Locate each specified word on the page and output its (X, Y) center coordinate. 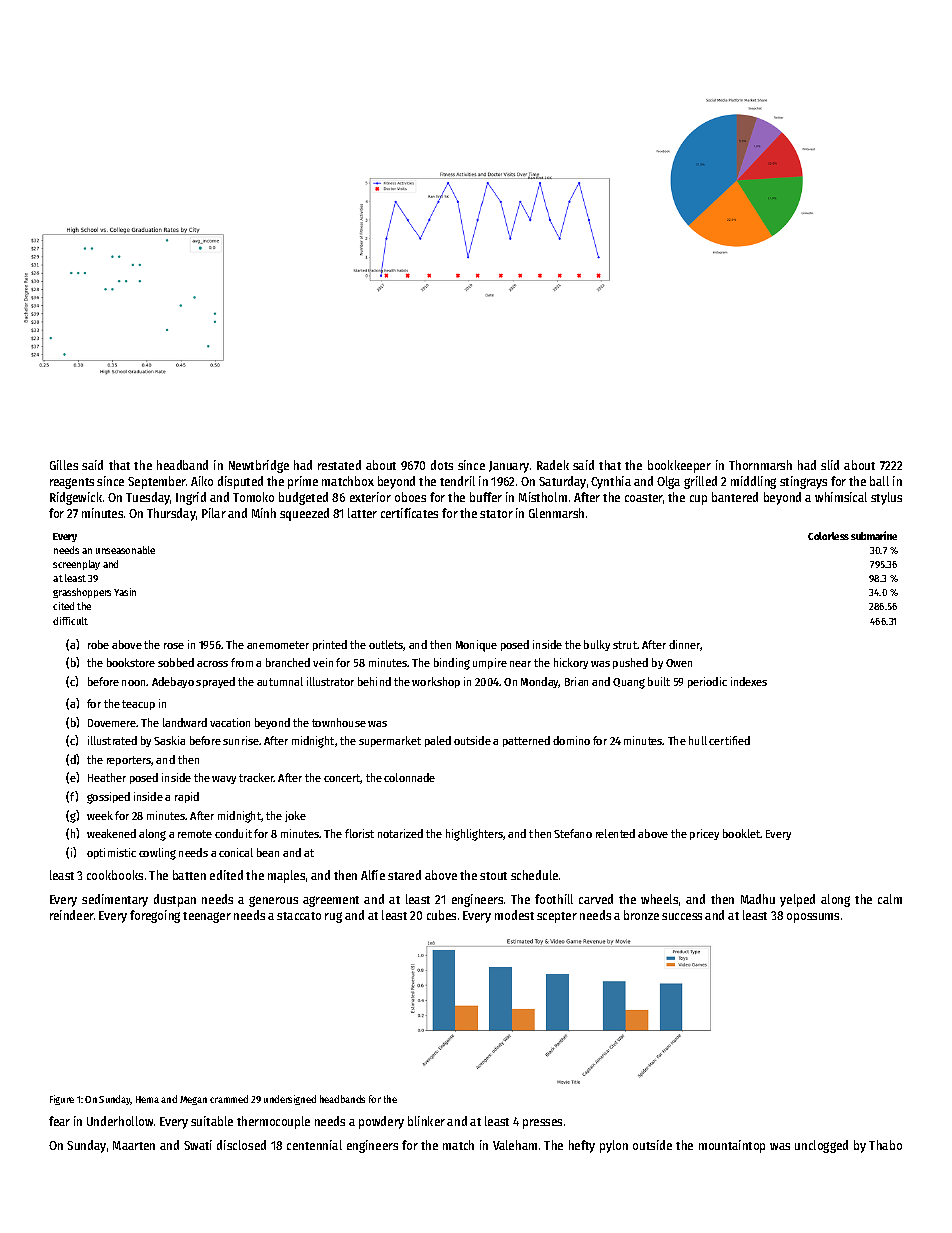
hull (698, 740)
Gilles (64, 465)
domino (571, 740)
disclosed (241, 1145)
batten (189, 875)
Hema (147, 1099)
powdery (381, 1122)
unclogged (821, 1146)
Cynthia (611, 482)
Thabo (885, 1145)
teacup (138, 705)
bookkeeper (679, 466)
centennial (314, 1145)
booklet (742, 833)
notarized (400, 833)
